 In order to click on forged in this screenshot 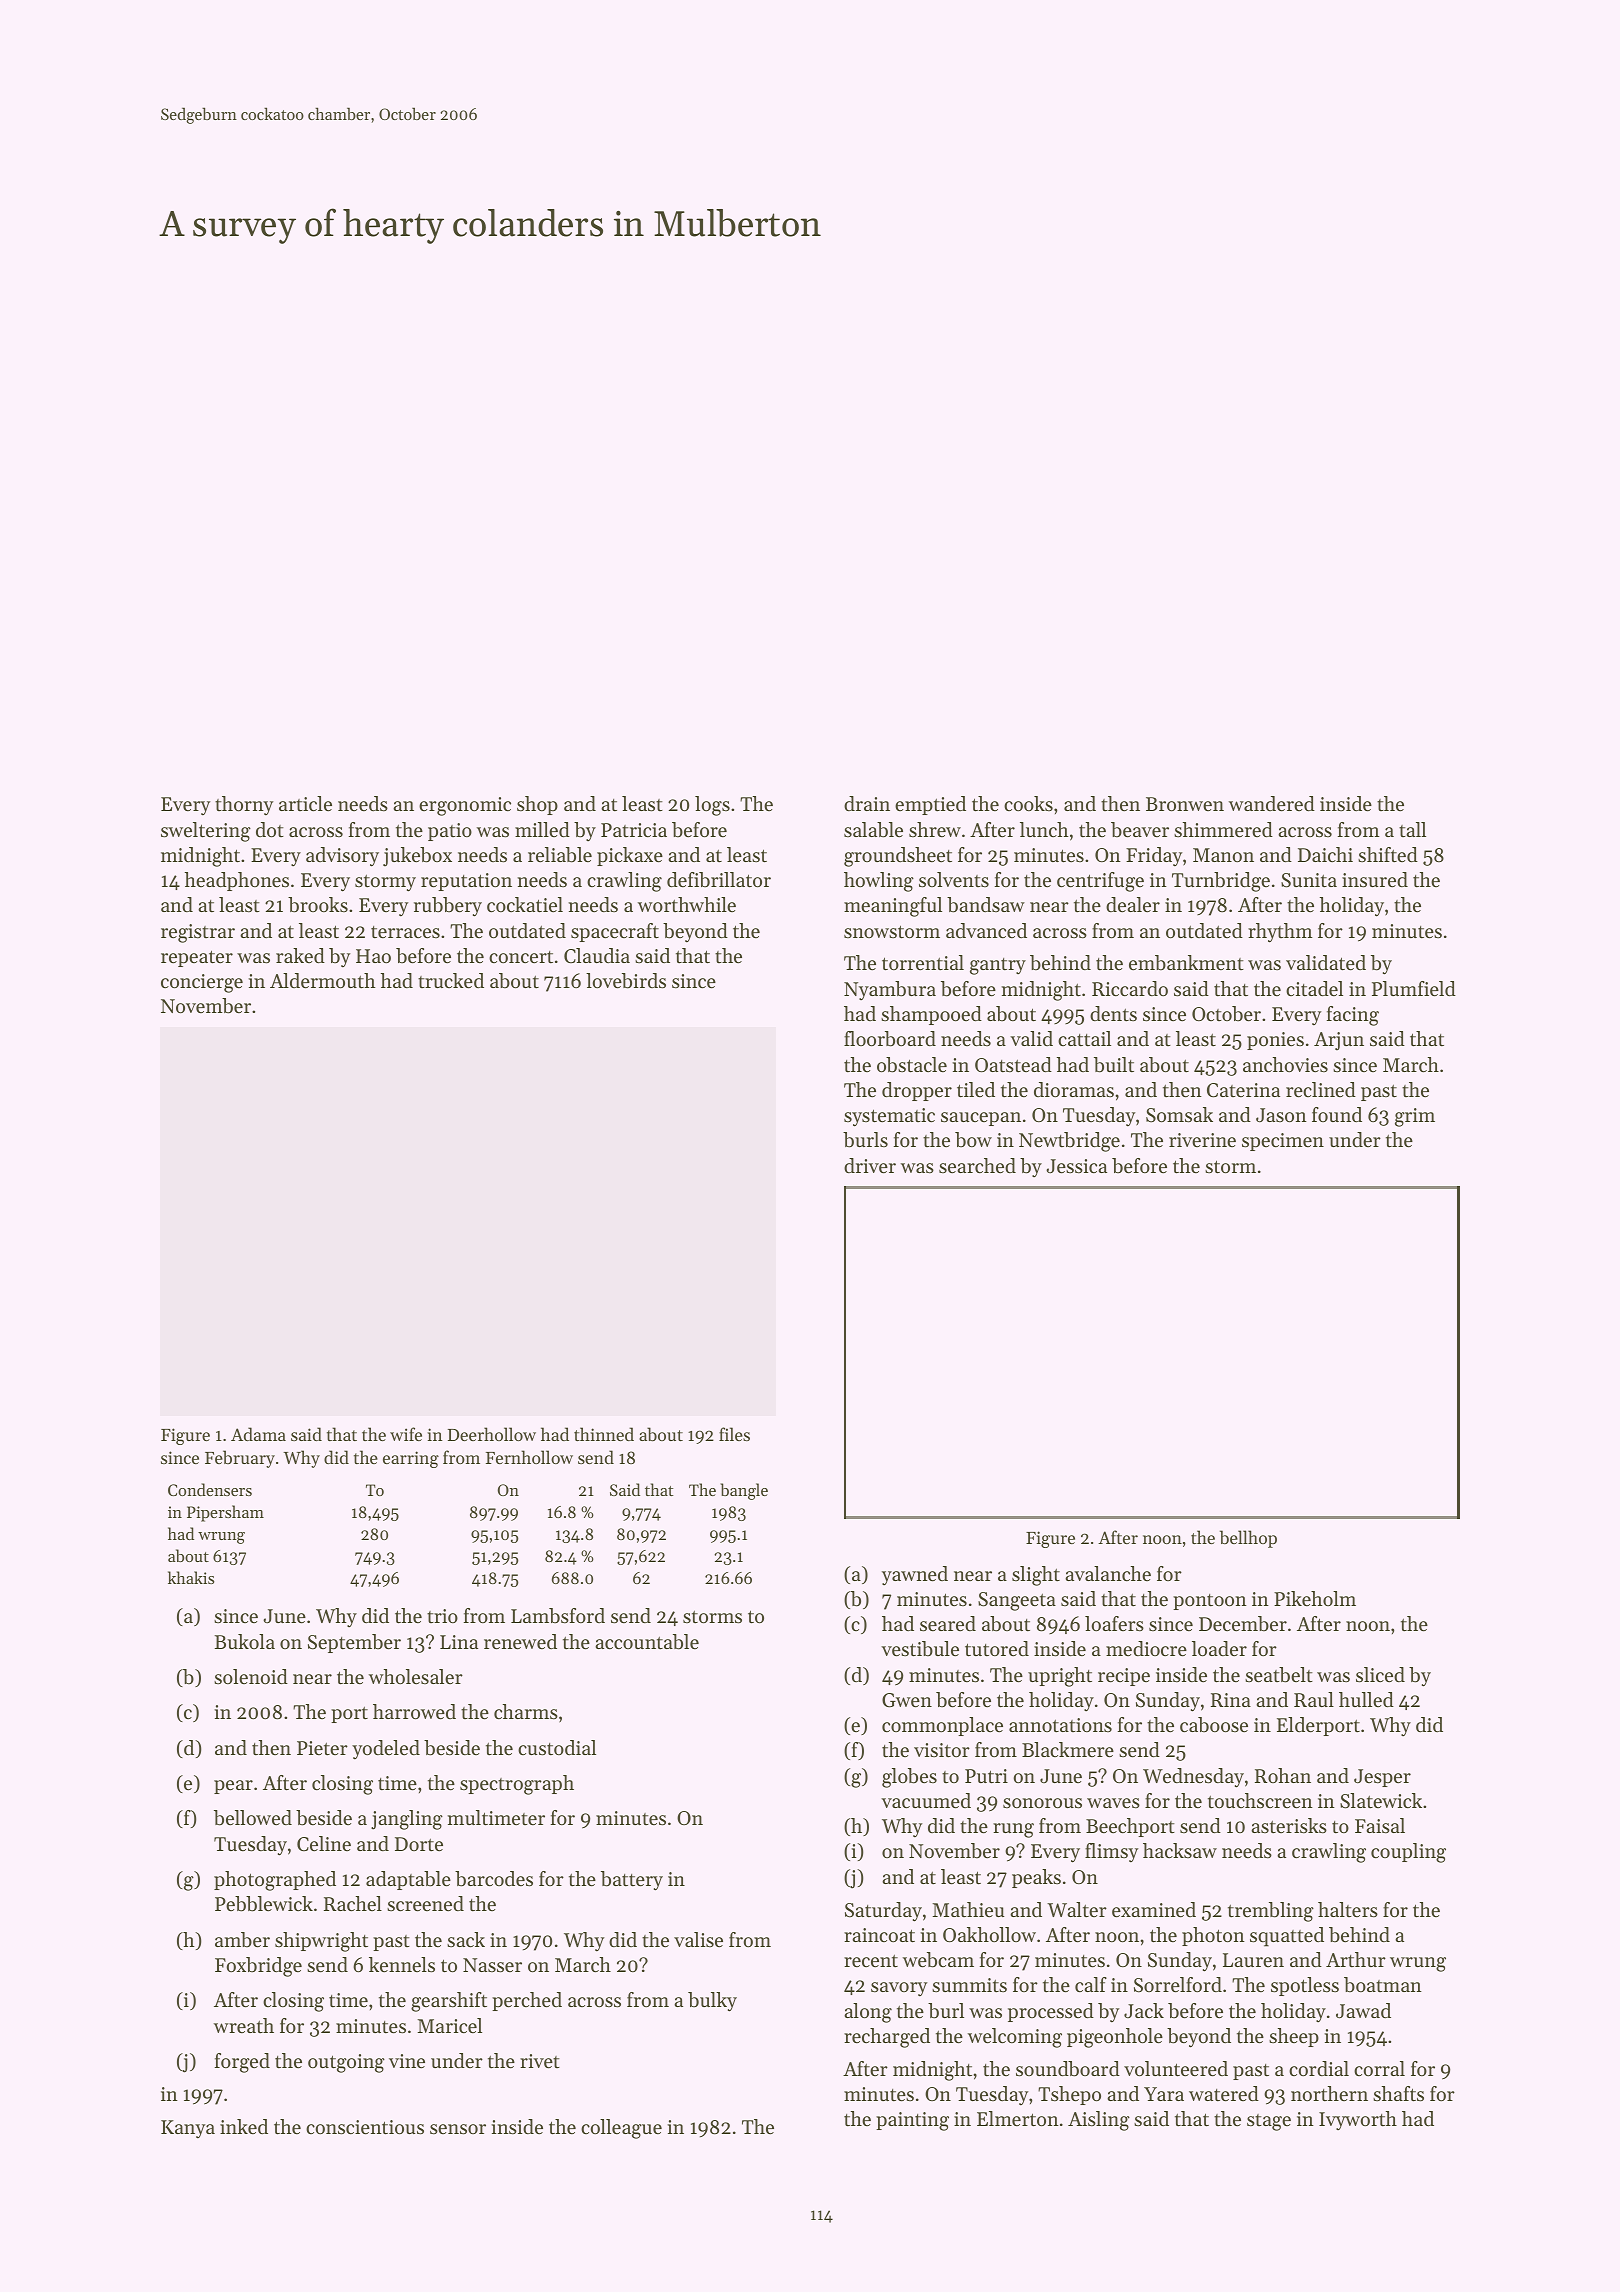, I will do `click(242, 2063)`.
